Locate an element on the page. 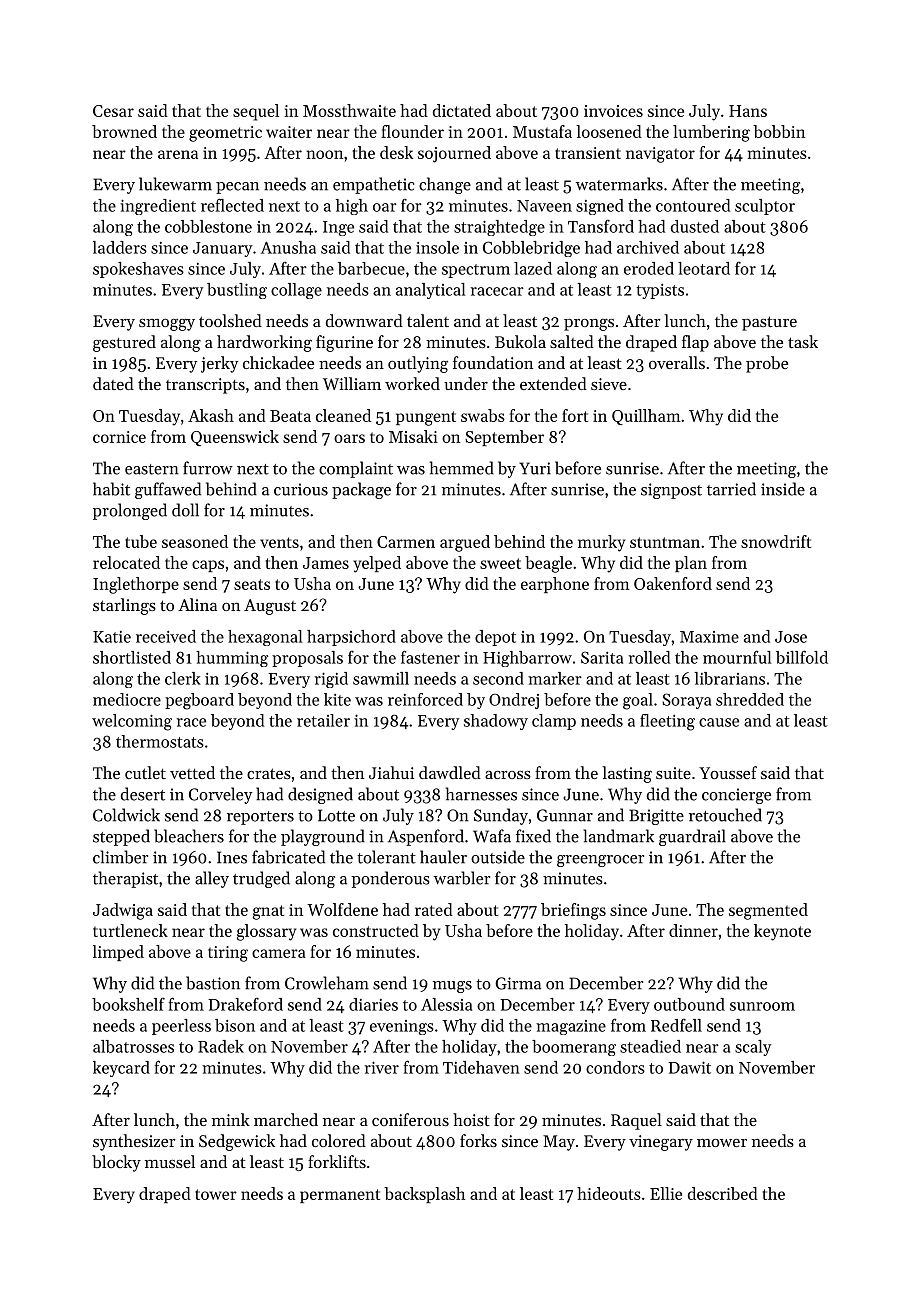 The width and height of the image is (924, 1314). Hans is located at coordinates (748, 111).
